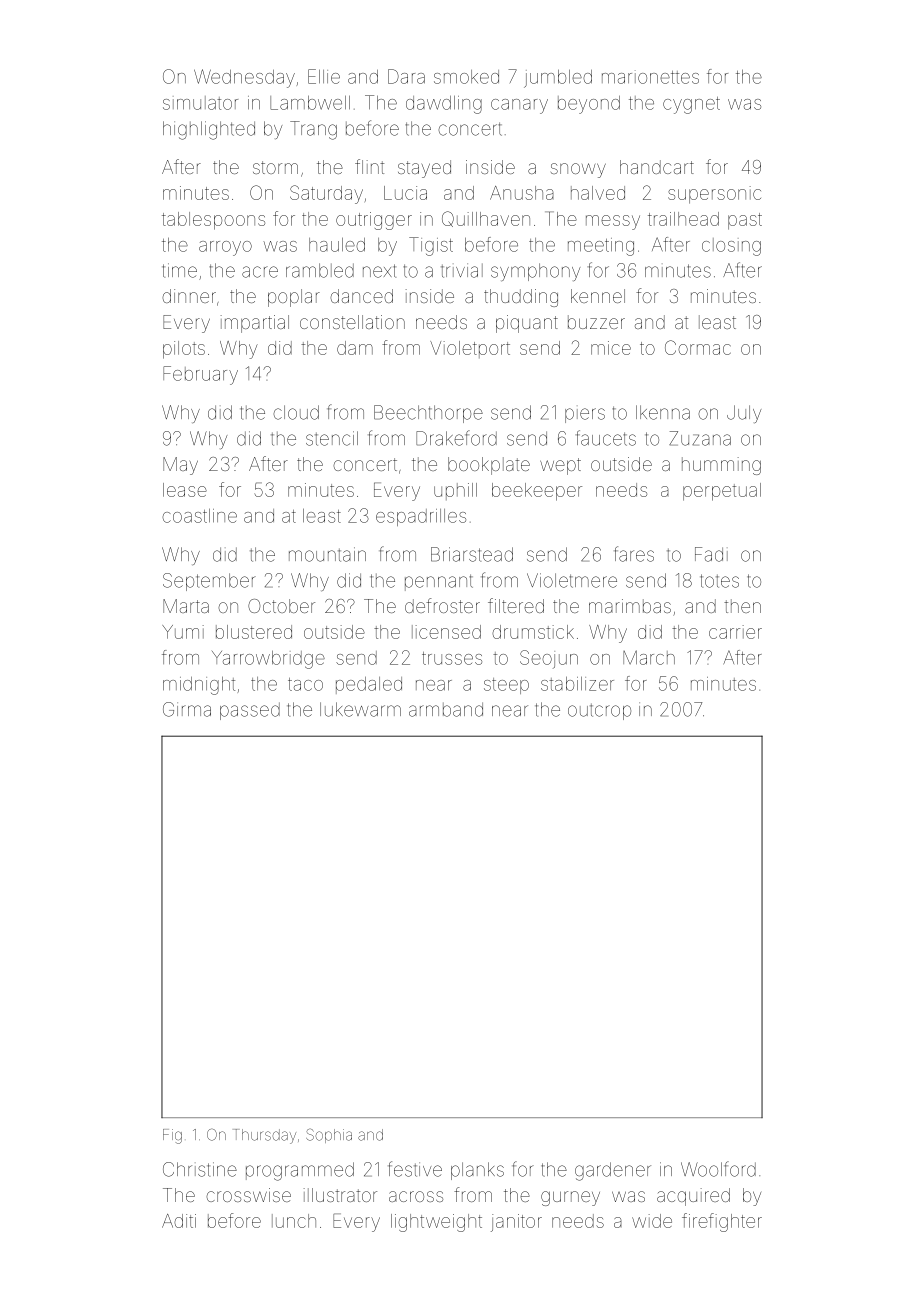 The height and width of the screenshot is (1311, 924). I want to click on Dara, so click(406, 76).
